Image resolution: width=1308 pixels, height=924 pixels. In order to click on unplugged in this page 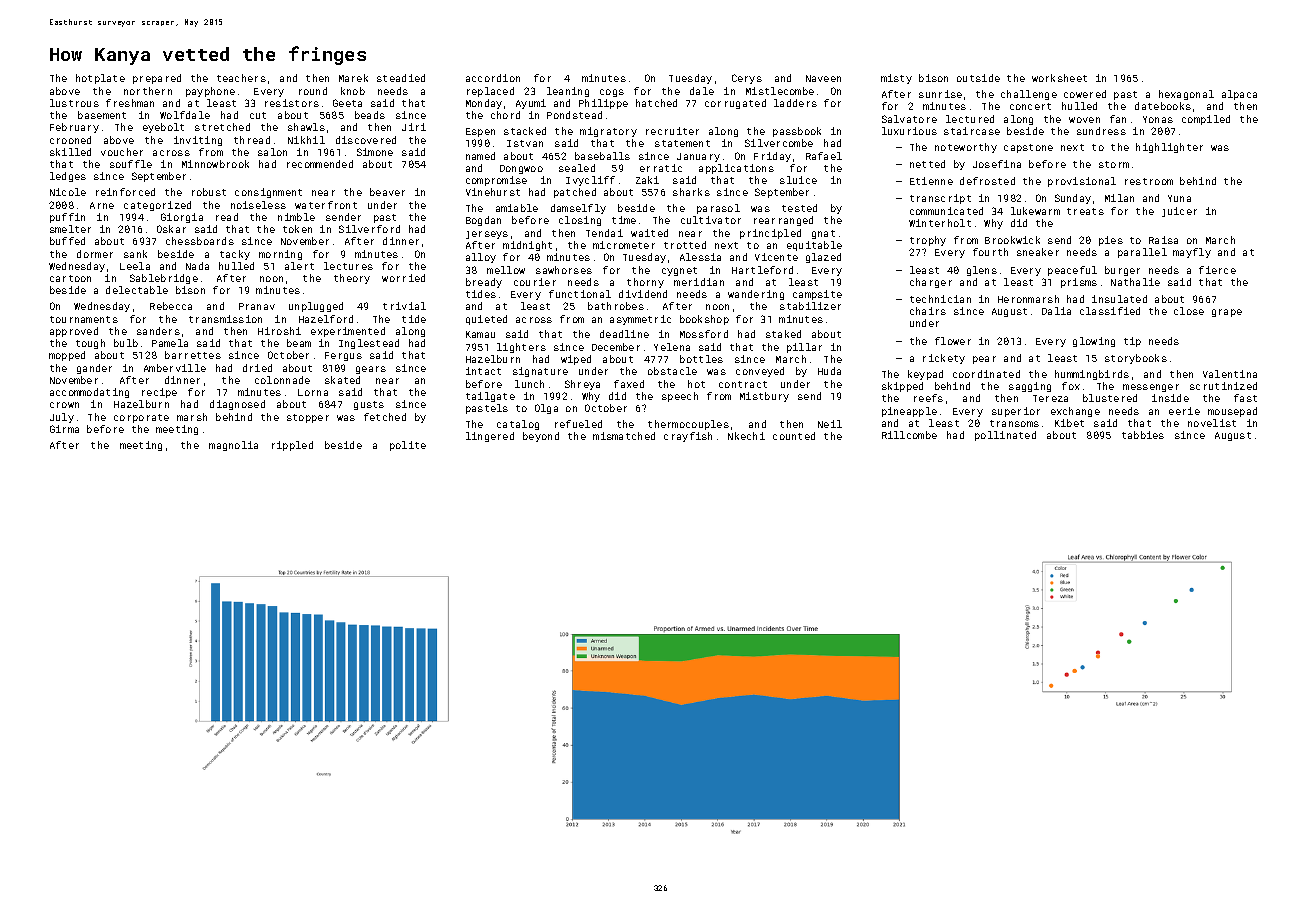, I will do `click(316, 307)`.
